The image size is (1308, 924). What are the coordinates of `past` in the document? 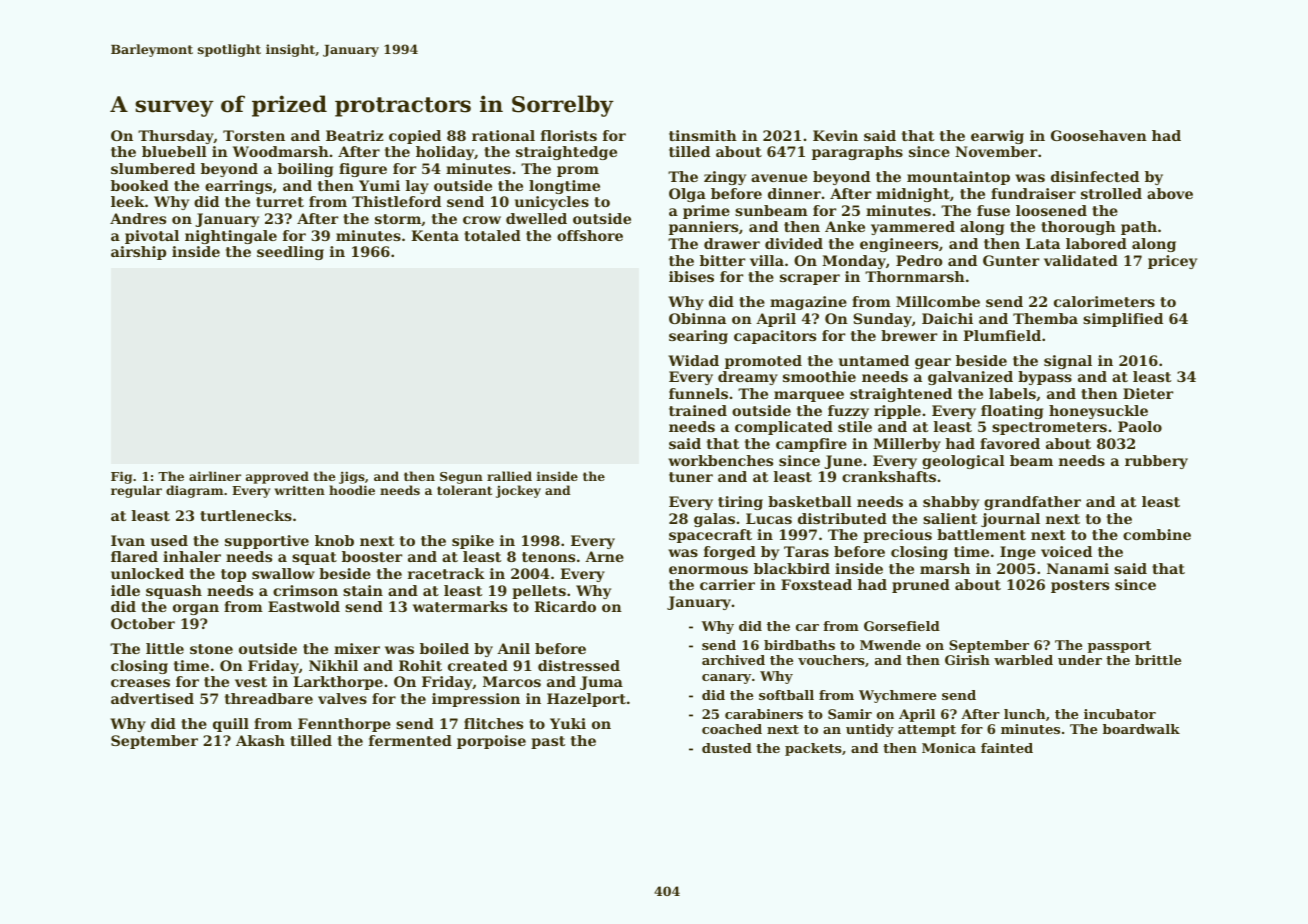 It's located at (548, 742).
